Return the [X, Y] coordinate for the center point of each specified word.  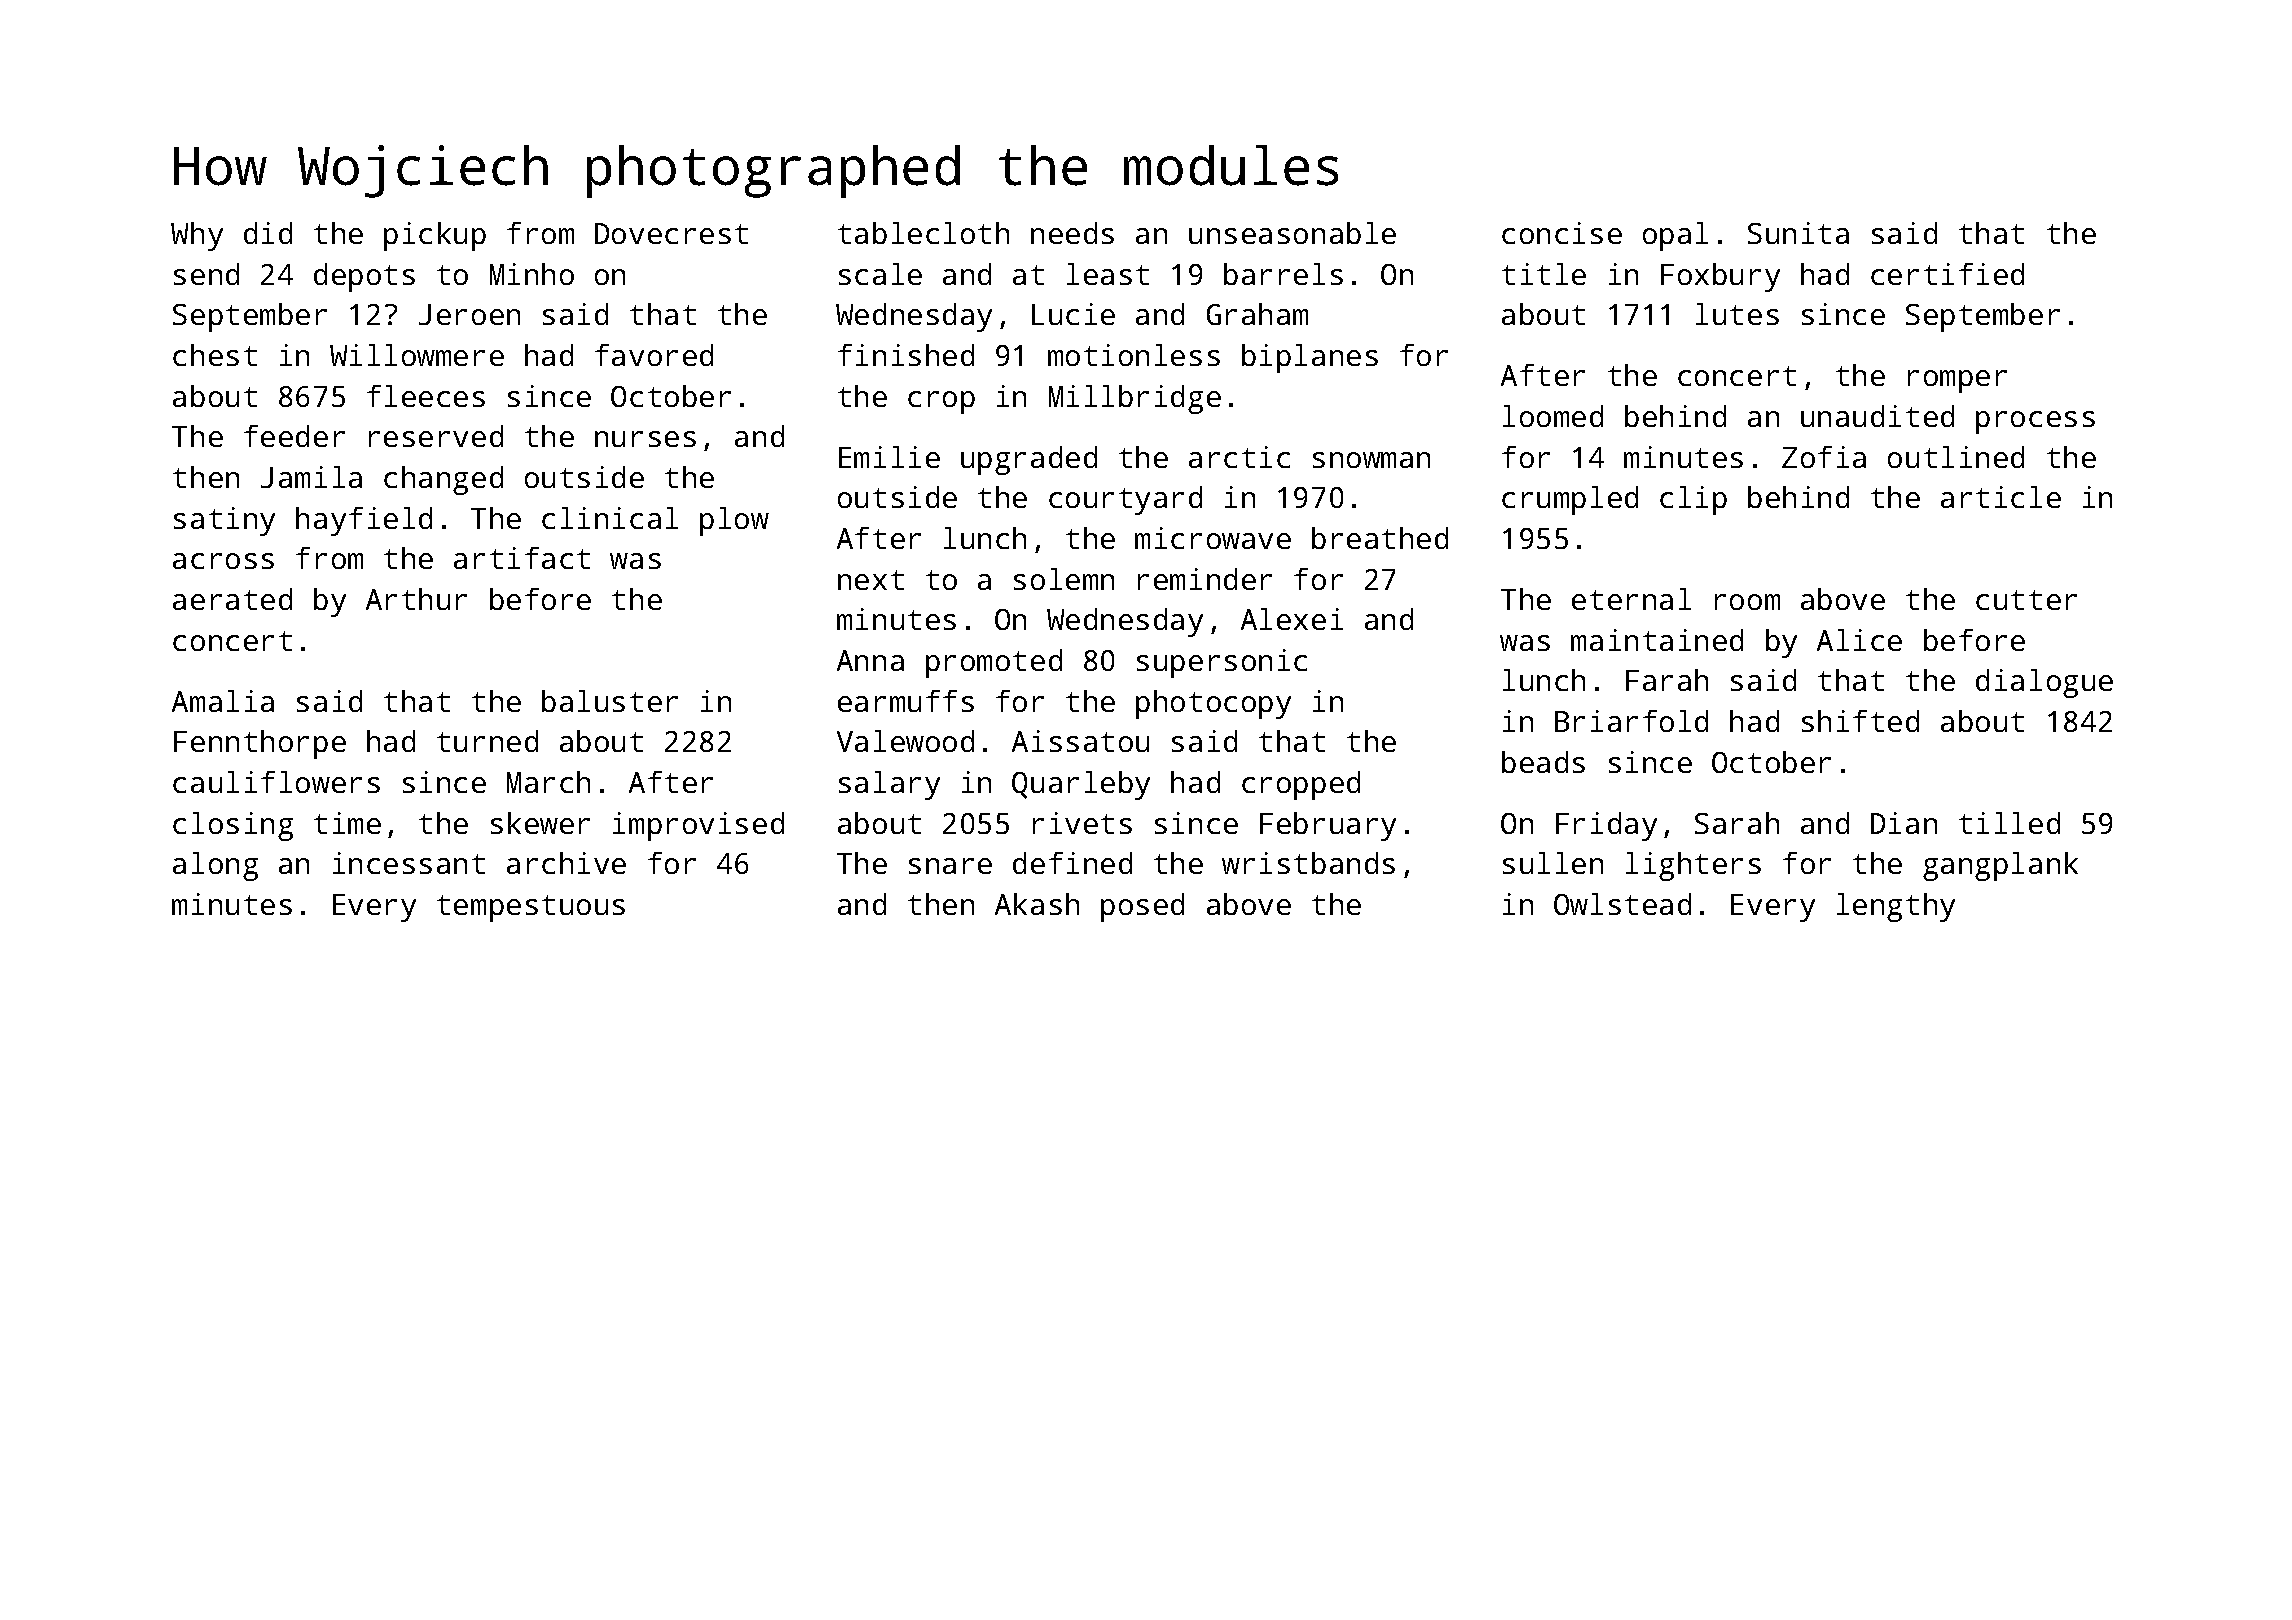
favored [654, 355]
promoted [994, 663]
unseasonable [1292, 233]
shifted [1860, 721]
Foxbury [1720, 277]
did [268, 233]
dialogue [2044, 683]
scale [880, 274]
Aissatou [1080, 741]
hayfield [364, 521]
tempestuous [531, 908]
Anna [870, 660]
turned [487, 741]
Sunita [1798, 233]
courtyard [1125, 500]
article [2001, 497]
